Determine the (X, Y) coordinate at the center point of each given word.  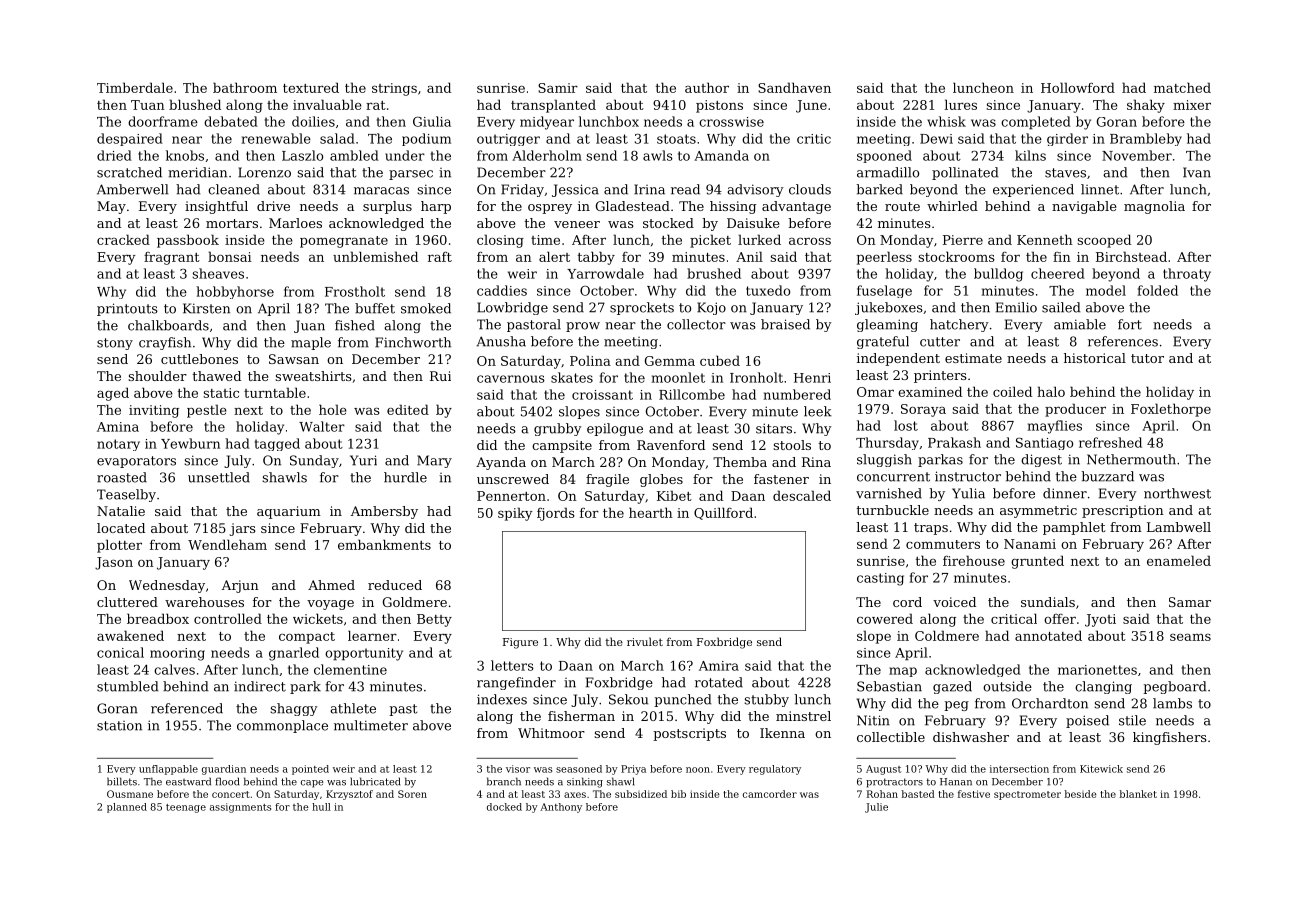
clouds (810, 189)
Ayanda (501, 463)
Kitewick (1101, 769)
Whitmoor (551, 733)
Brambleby (1146, 139)
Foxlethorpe (1171, 410)
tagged (277, 444)
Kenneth (1045, 239)
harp (436, 207)
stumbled (127, 686)
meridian (197, 172)
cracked (123, 239)
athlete (353, 708)
